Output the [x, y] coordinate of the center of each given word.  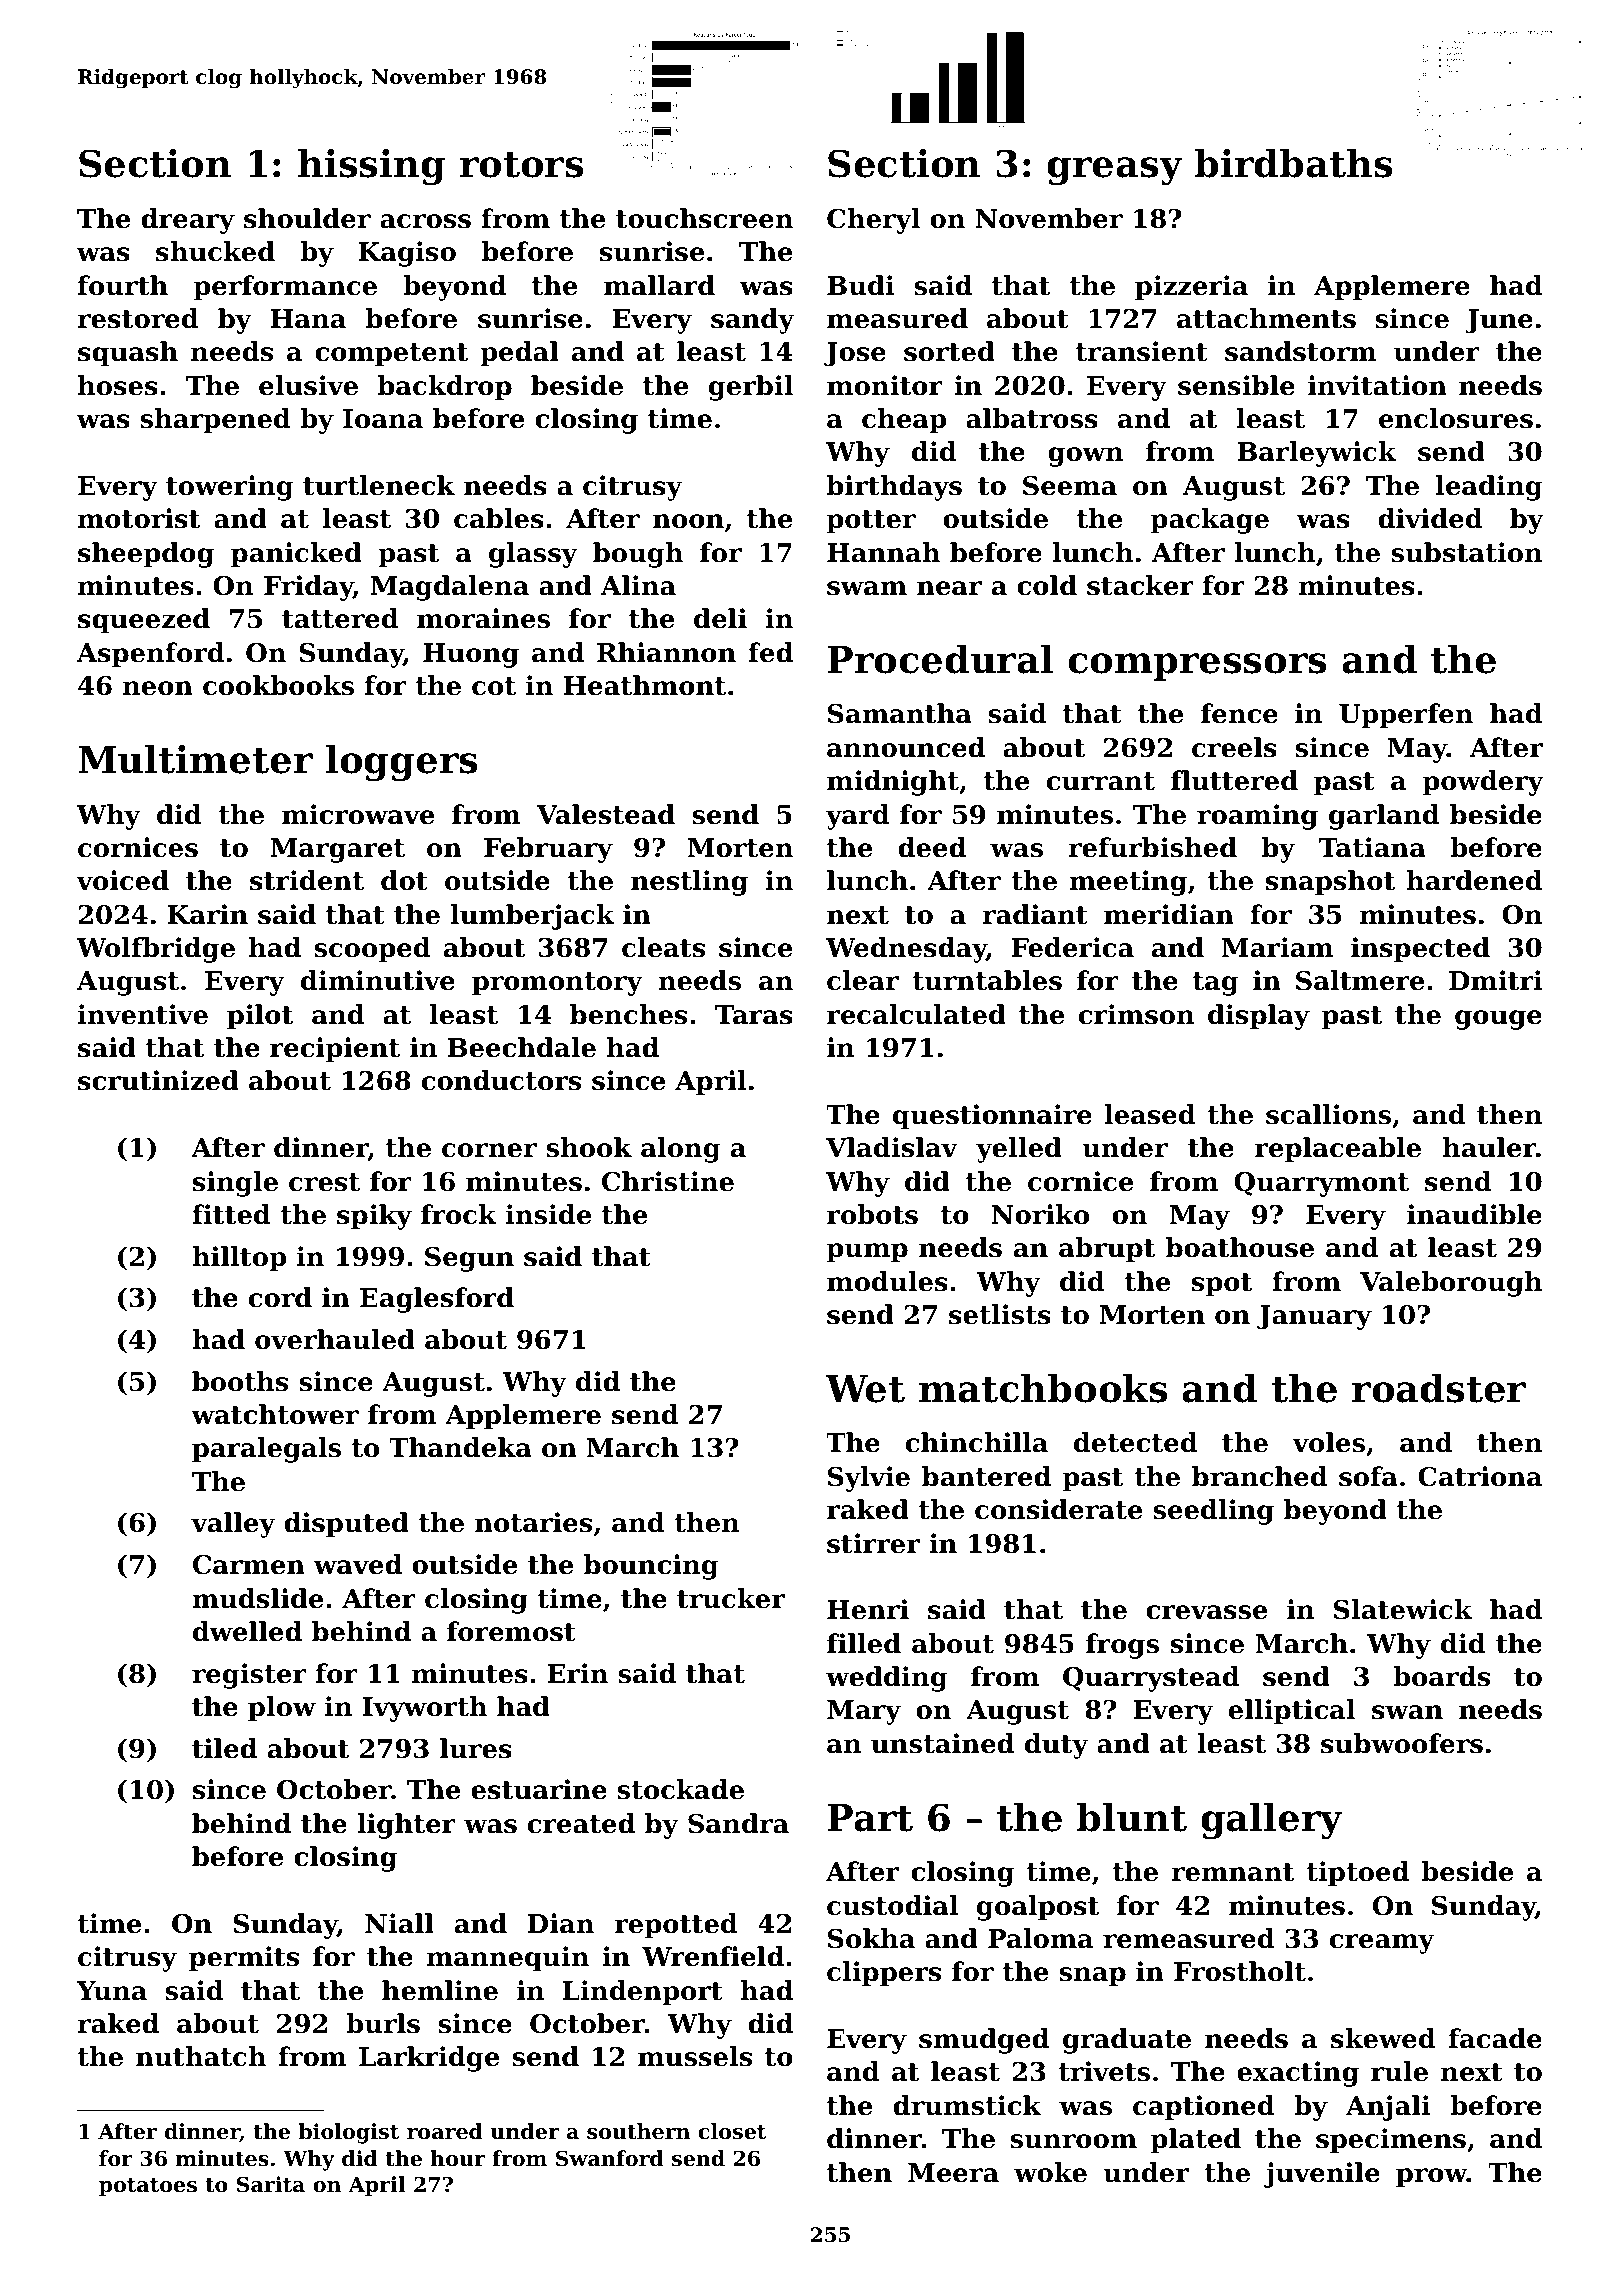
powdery [1483, 783]
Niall [399, 1923]
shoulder [307, 218]
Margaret [337, 850]
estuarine [539, 1789]
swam [867, 588]
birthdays [894, 488]
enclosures [1456, 418]
